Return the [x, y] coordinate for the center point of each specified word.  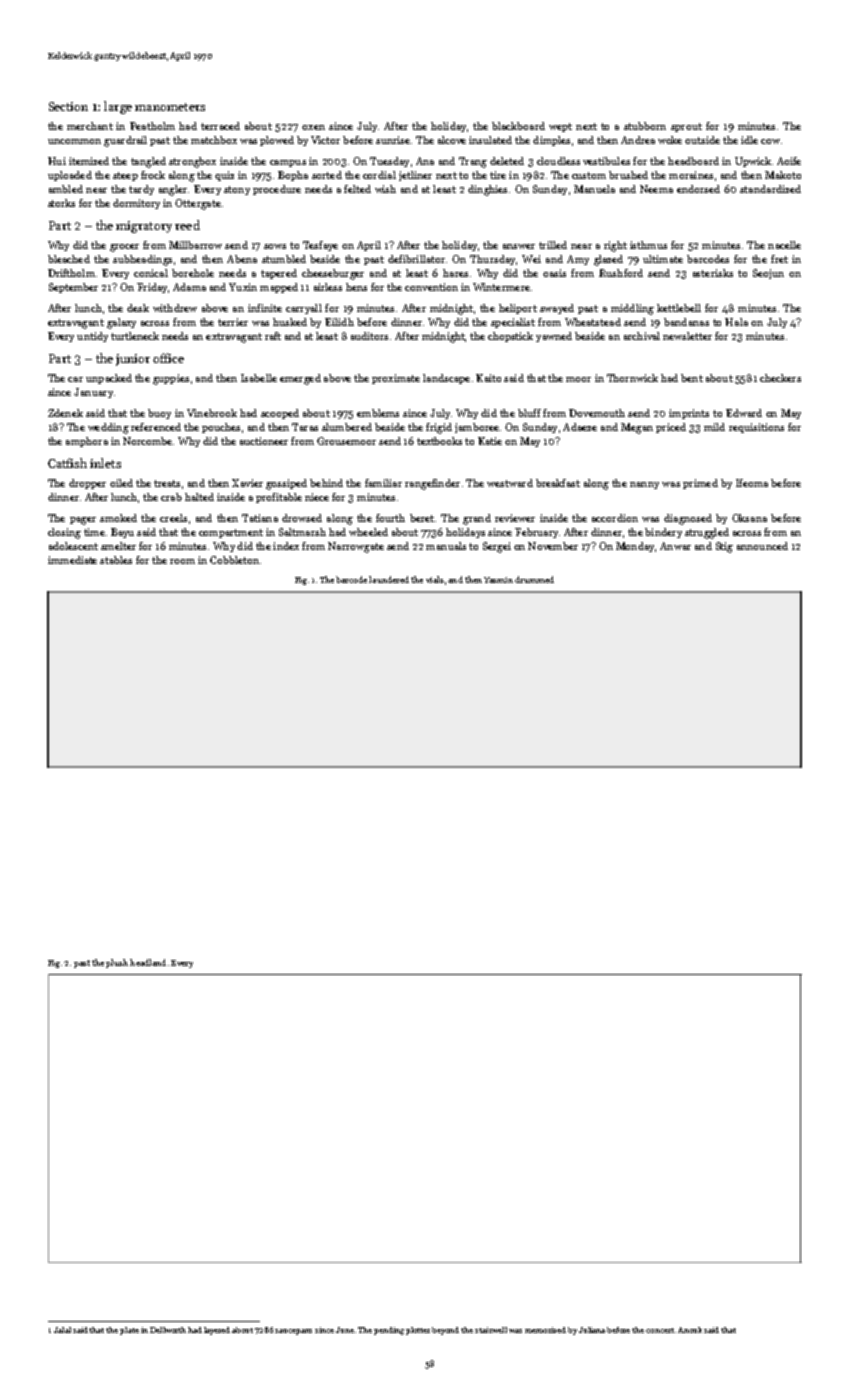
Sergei [497, 547]
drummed [534, 579]
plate [129, 1331]
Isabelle [259, 378]
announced [762, 546]
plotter [418, 1331]
